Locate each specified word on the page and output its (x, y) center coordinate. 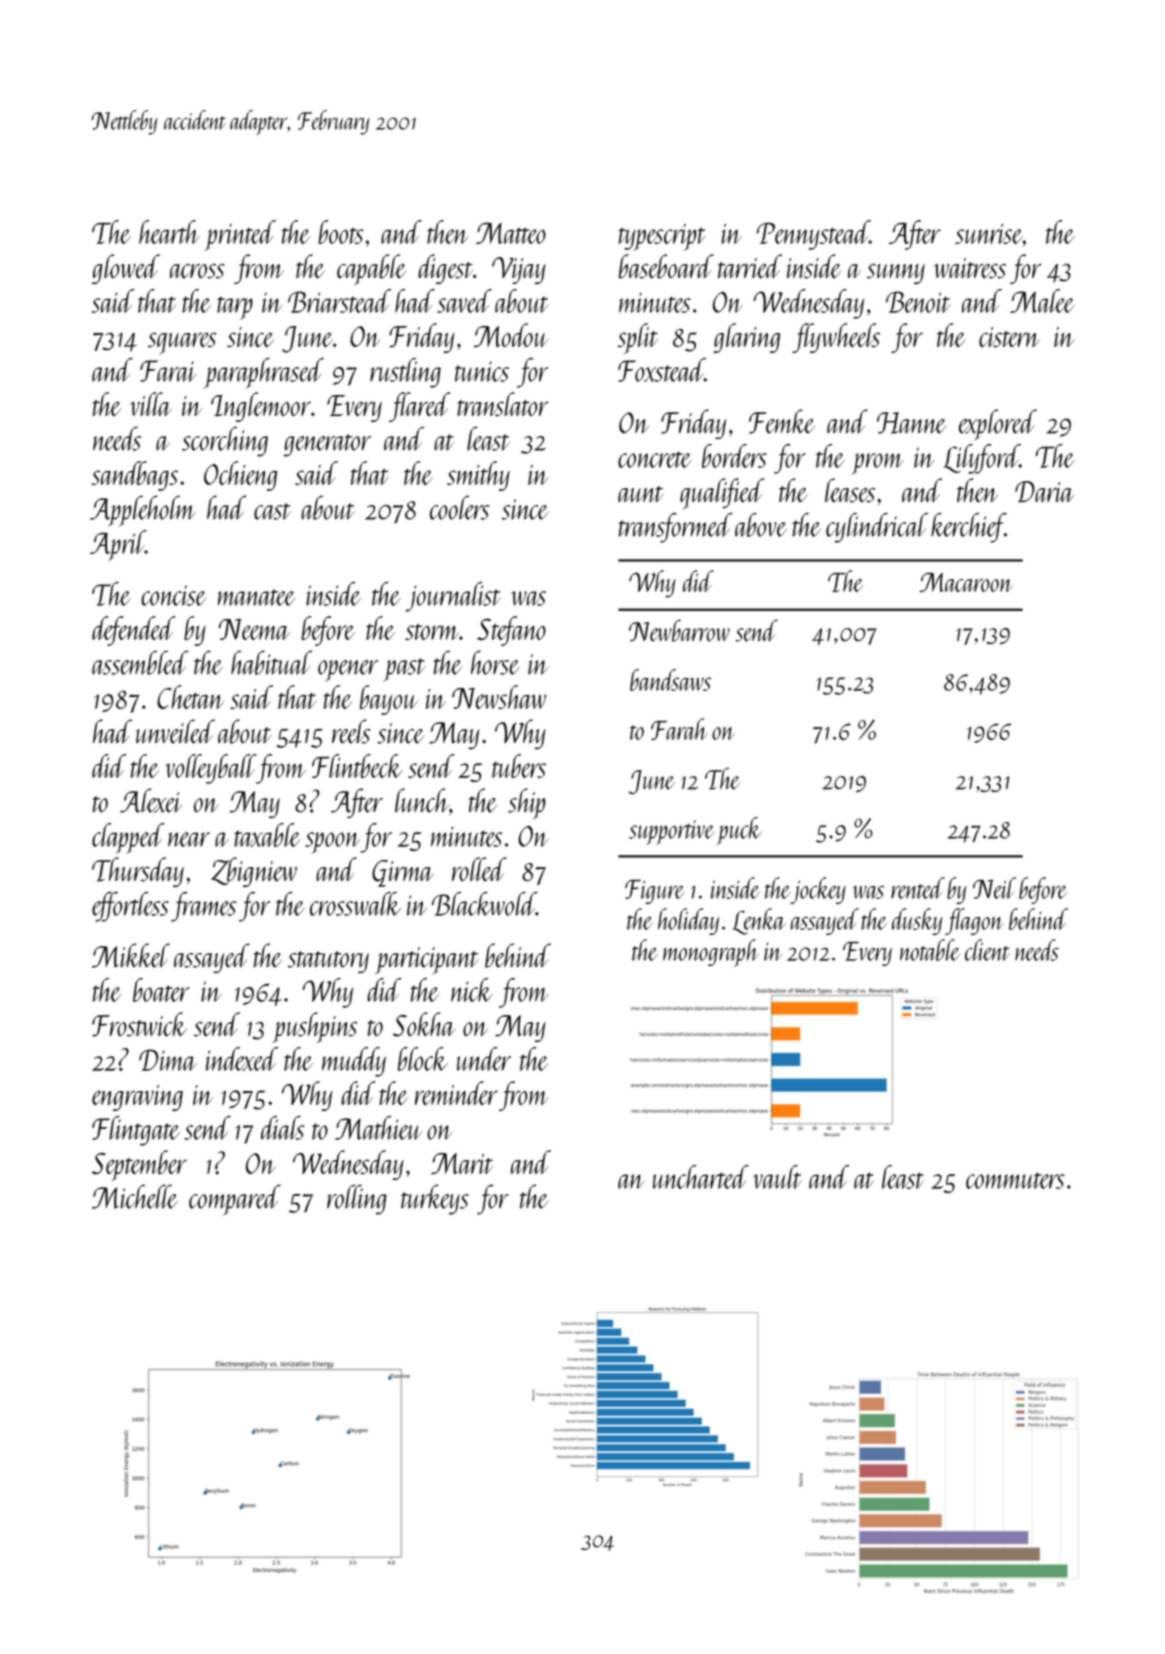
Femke (782, 421)
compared (235, 1200)
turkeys (435, 1199)
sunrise (989, 234)
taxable (267, 835)
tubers (519, 766)
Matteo (511, 233)
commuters (1015, 1180)
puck (739, 831)
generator (327, 445)
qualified (722, 494)
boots (341, 232)
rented (918, 888)
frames (203, 907)
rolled (479, 869)
